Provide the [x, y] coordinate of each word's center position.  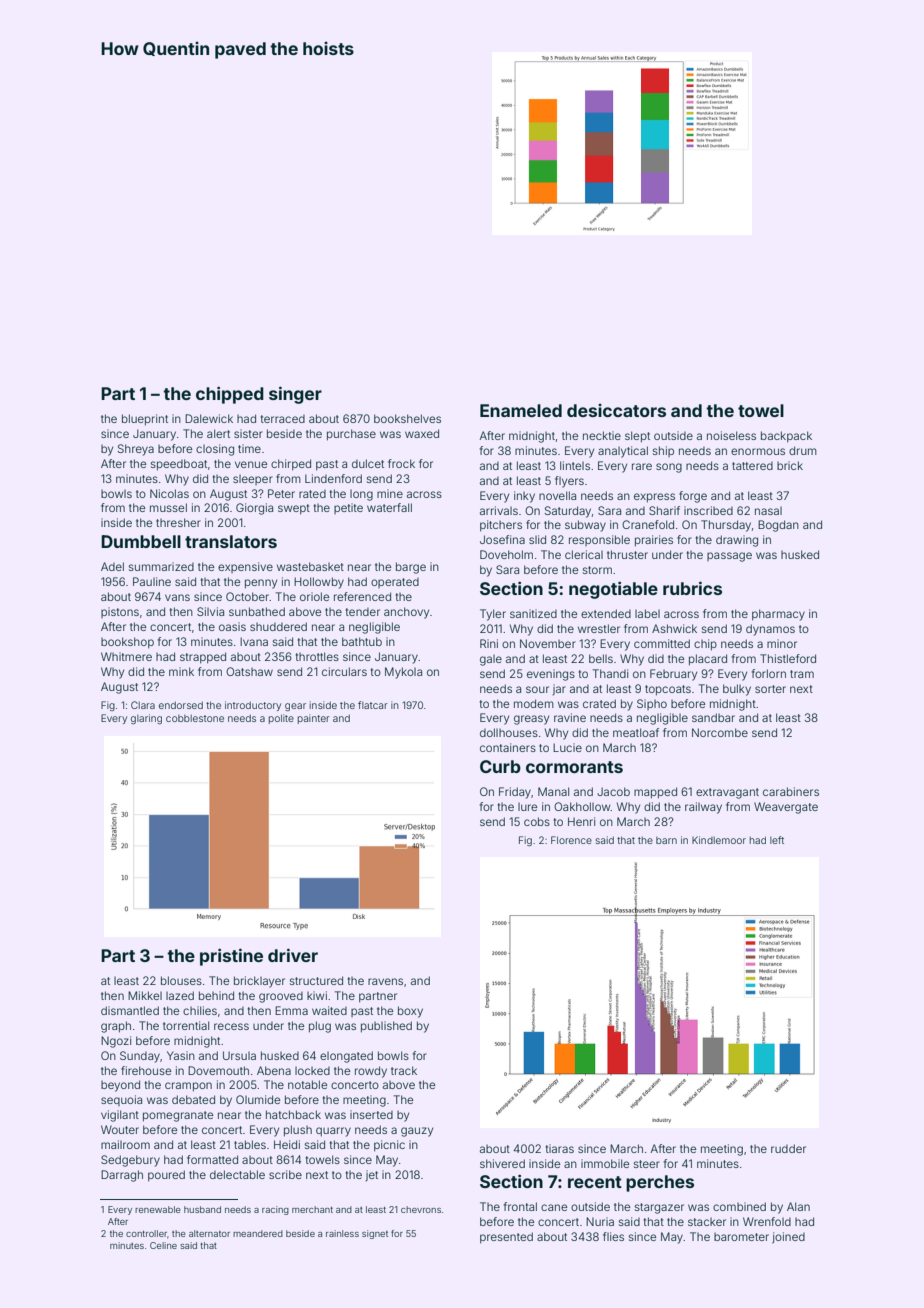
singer [295, 395]
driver [293, 955]
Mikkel [145, 995]
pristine [231, 957]
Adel [112, 566]
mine [390, 493]
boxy [410, 1012]
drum [803, 450]
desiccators [616, 410]
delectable [237, 1174]
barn [666, 840]
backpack [786, 437]
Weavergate [786, 808]
